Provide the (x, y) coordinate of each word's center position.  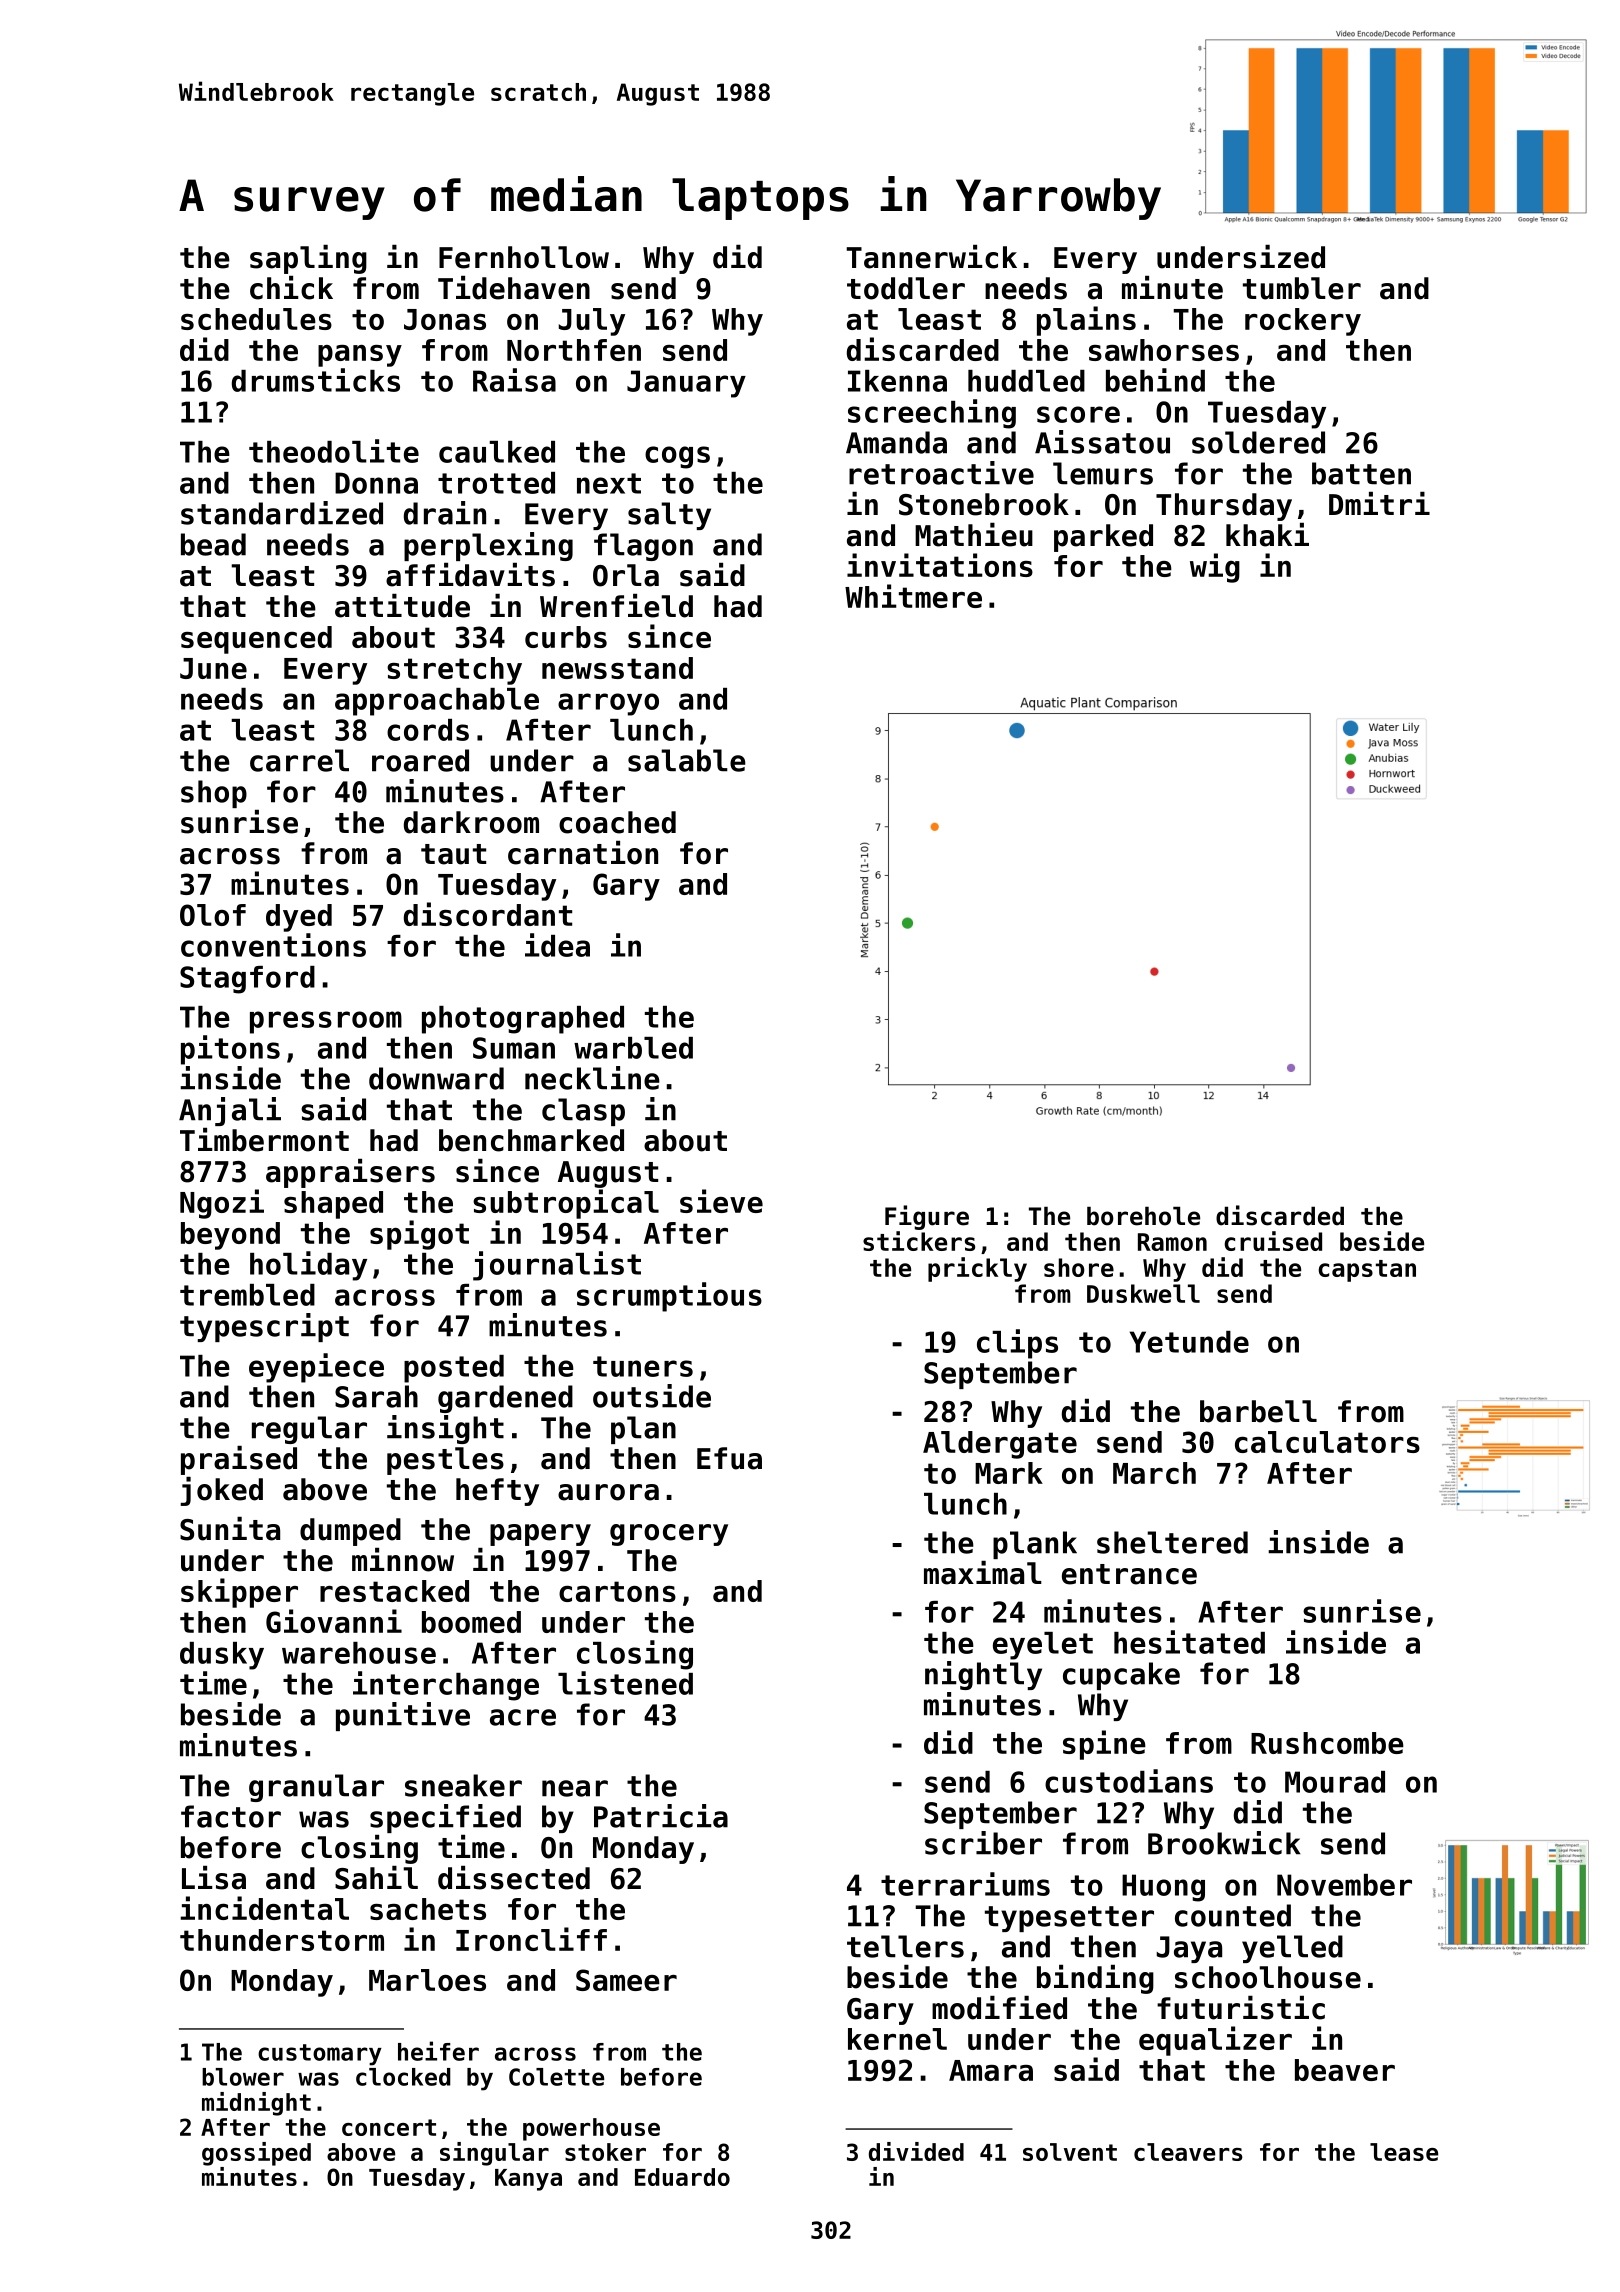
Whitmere (913, 596)
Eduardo (682, 2177)
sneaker (463, 1785)
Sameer (626, 1980)
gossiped (256, 2154)
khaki (1267, 535)
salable (687, 760)
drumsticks (316, 380)
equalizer (1215, 2041)
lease (1404, 2152)
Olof (213, 915)
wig (1215, 568)
